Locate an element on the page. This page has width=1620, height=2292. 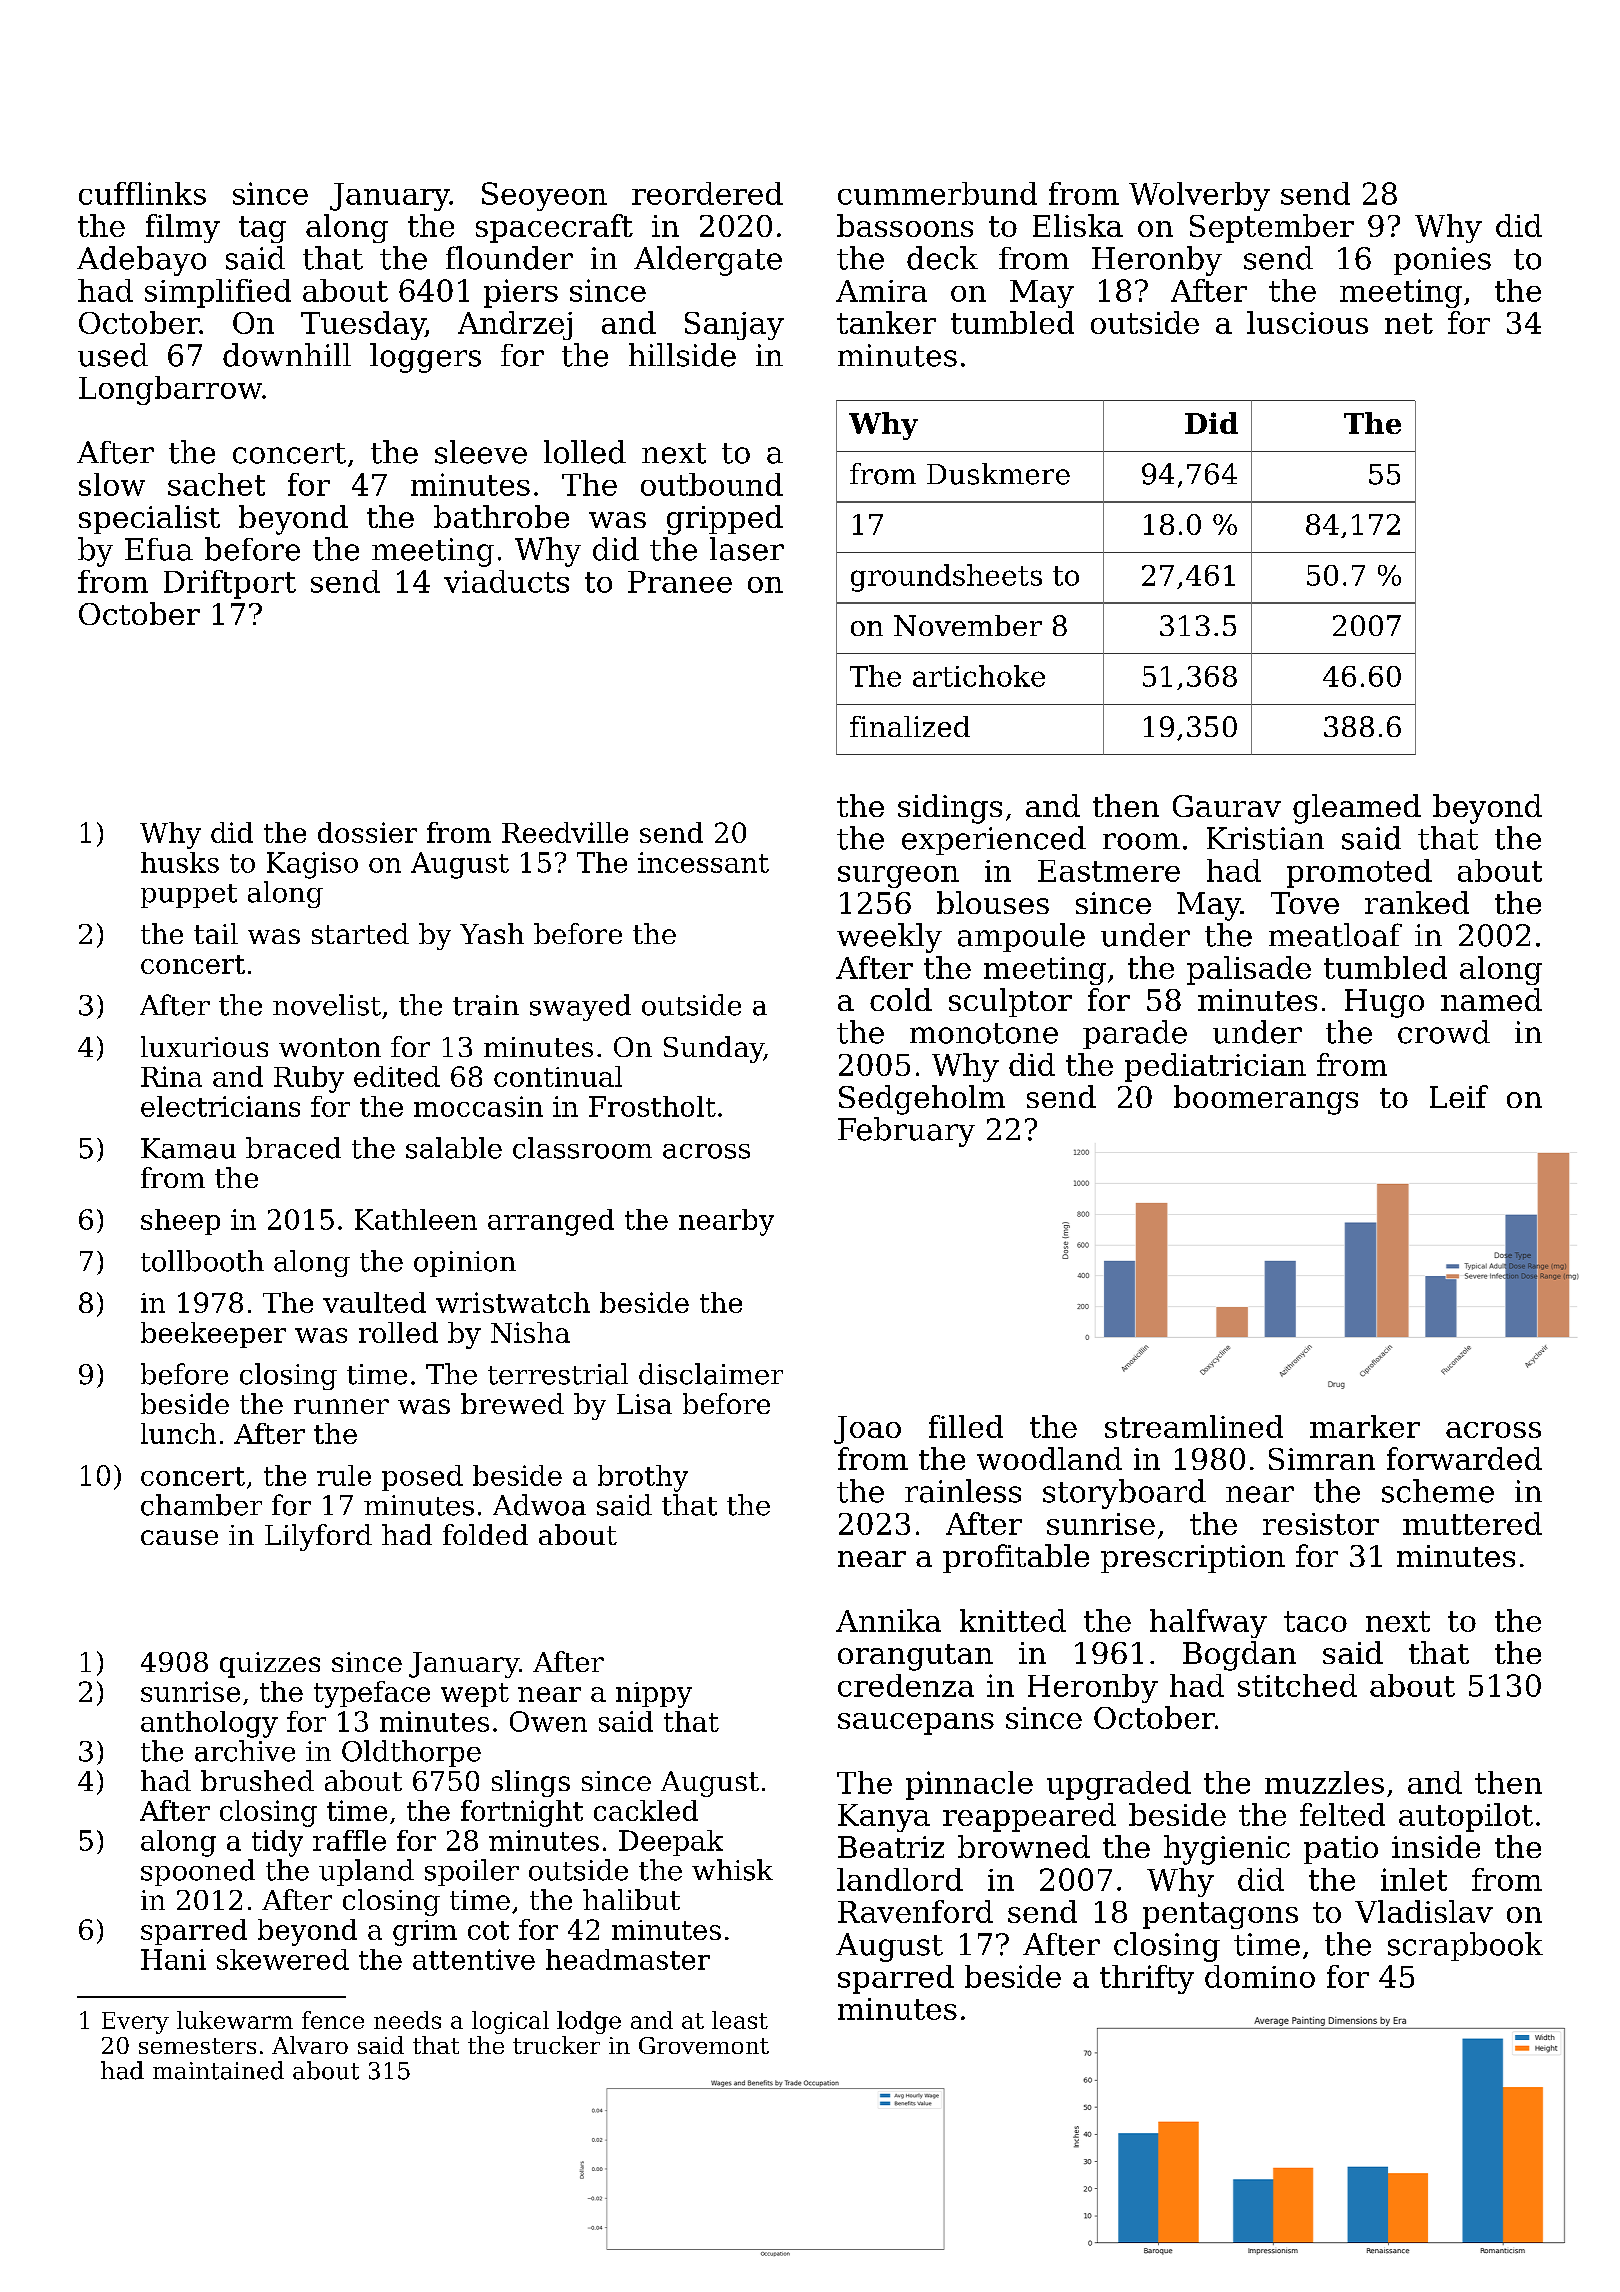
Eastmere is located at coordinates (1109, 871).
